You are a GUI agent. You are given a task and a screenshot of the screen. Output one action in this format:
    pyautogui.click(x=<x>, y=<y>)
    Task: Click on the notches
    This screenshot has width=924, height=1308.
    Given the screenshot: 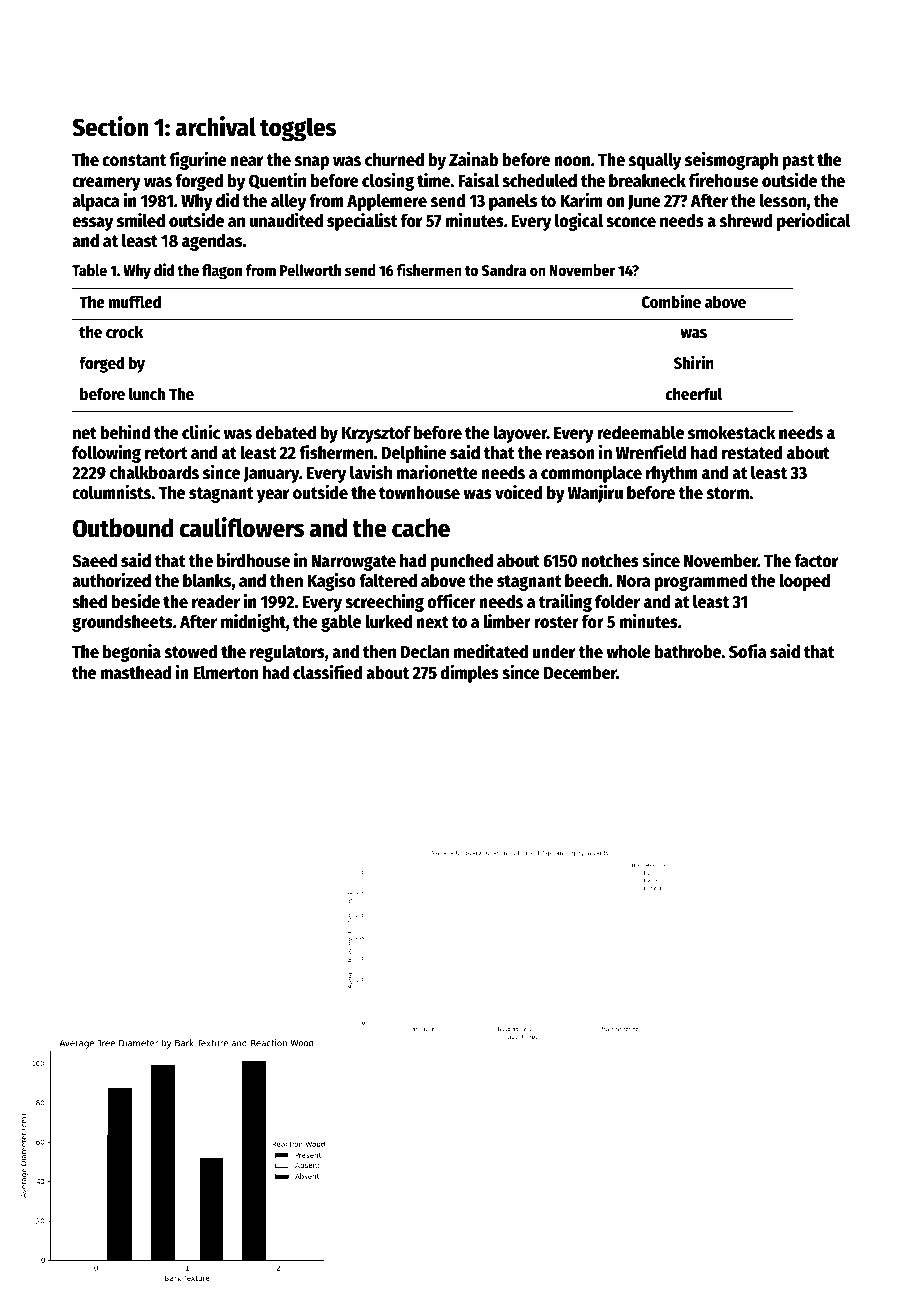 What is the action you would take?
    pyautogui.click(x=610, y=561)
